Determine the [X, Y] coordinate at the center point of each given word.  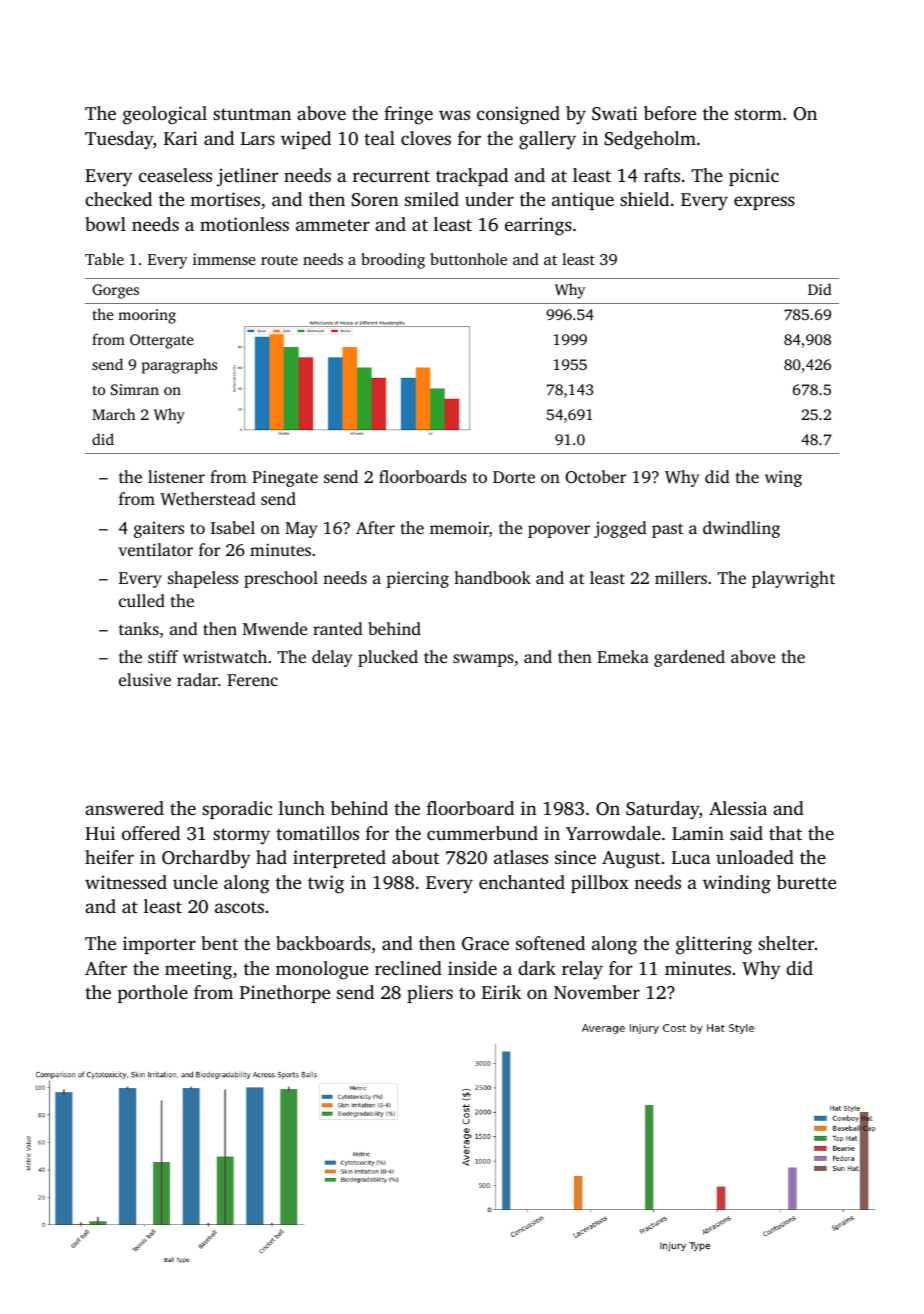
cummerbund [482, 833]
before [670, 113]
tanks [139, 628]
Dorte [514, 477]
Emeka [623, 656]
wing [783, 478]
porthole [153, 994]
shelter [786, 943]
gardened [689, 658]
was [454, 115]
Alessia [738, 808]
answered [124, 808]
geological [165, 115]
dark [537, 968]
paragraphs [179, 366]
